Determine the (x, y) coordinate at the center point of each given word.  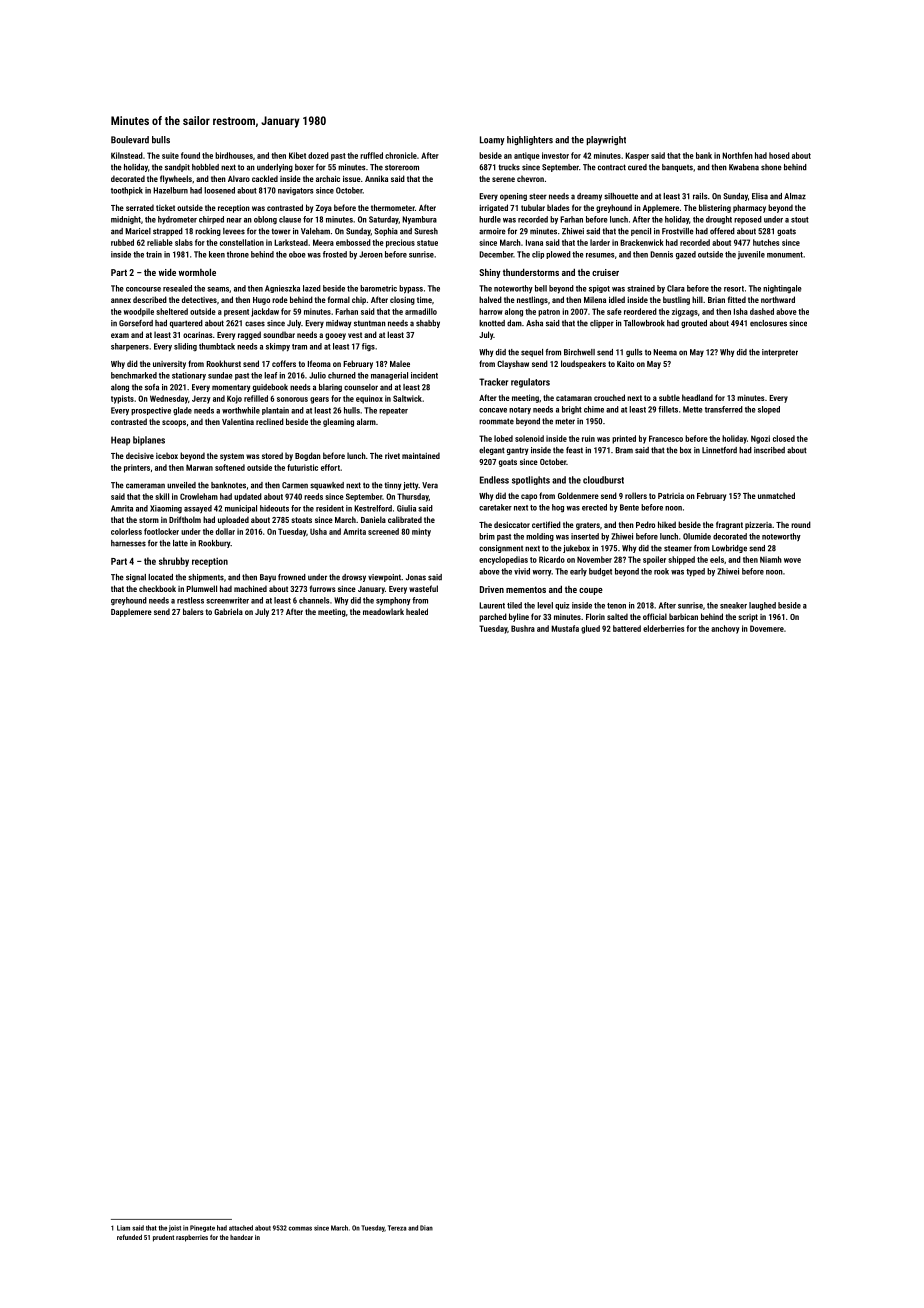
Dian (426, 1228)
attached (241, 1228)
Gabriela (228, 611)
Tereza (397, 1228)
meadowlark (383, 611)
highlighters (530, 140)
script (748, 618)
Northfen (737, 155)
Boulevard (130, 140)
